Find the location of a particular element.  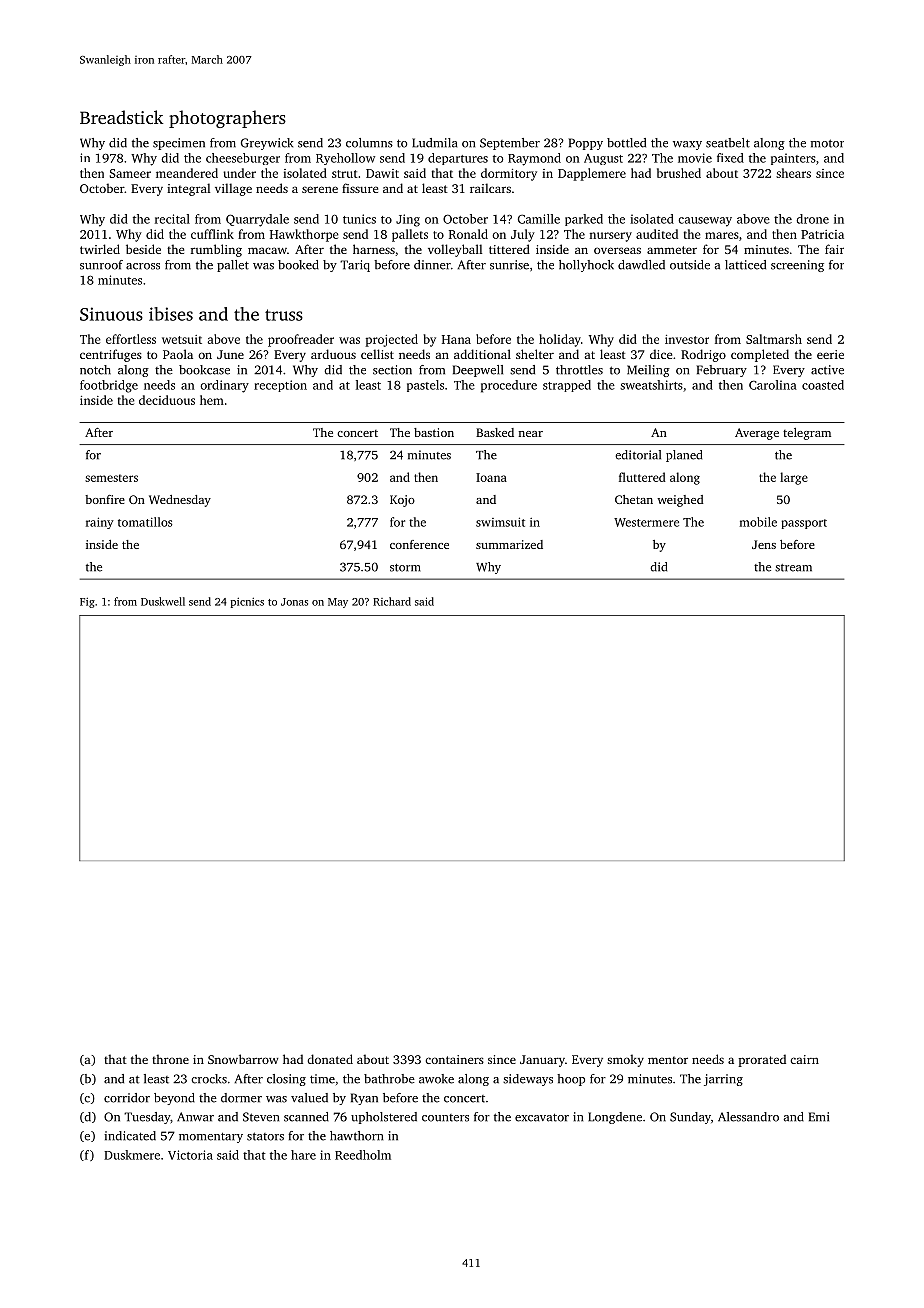

Snowbarrow is located at coordinates (243, 1059).
